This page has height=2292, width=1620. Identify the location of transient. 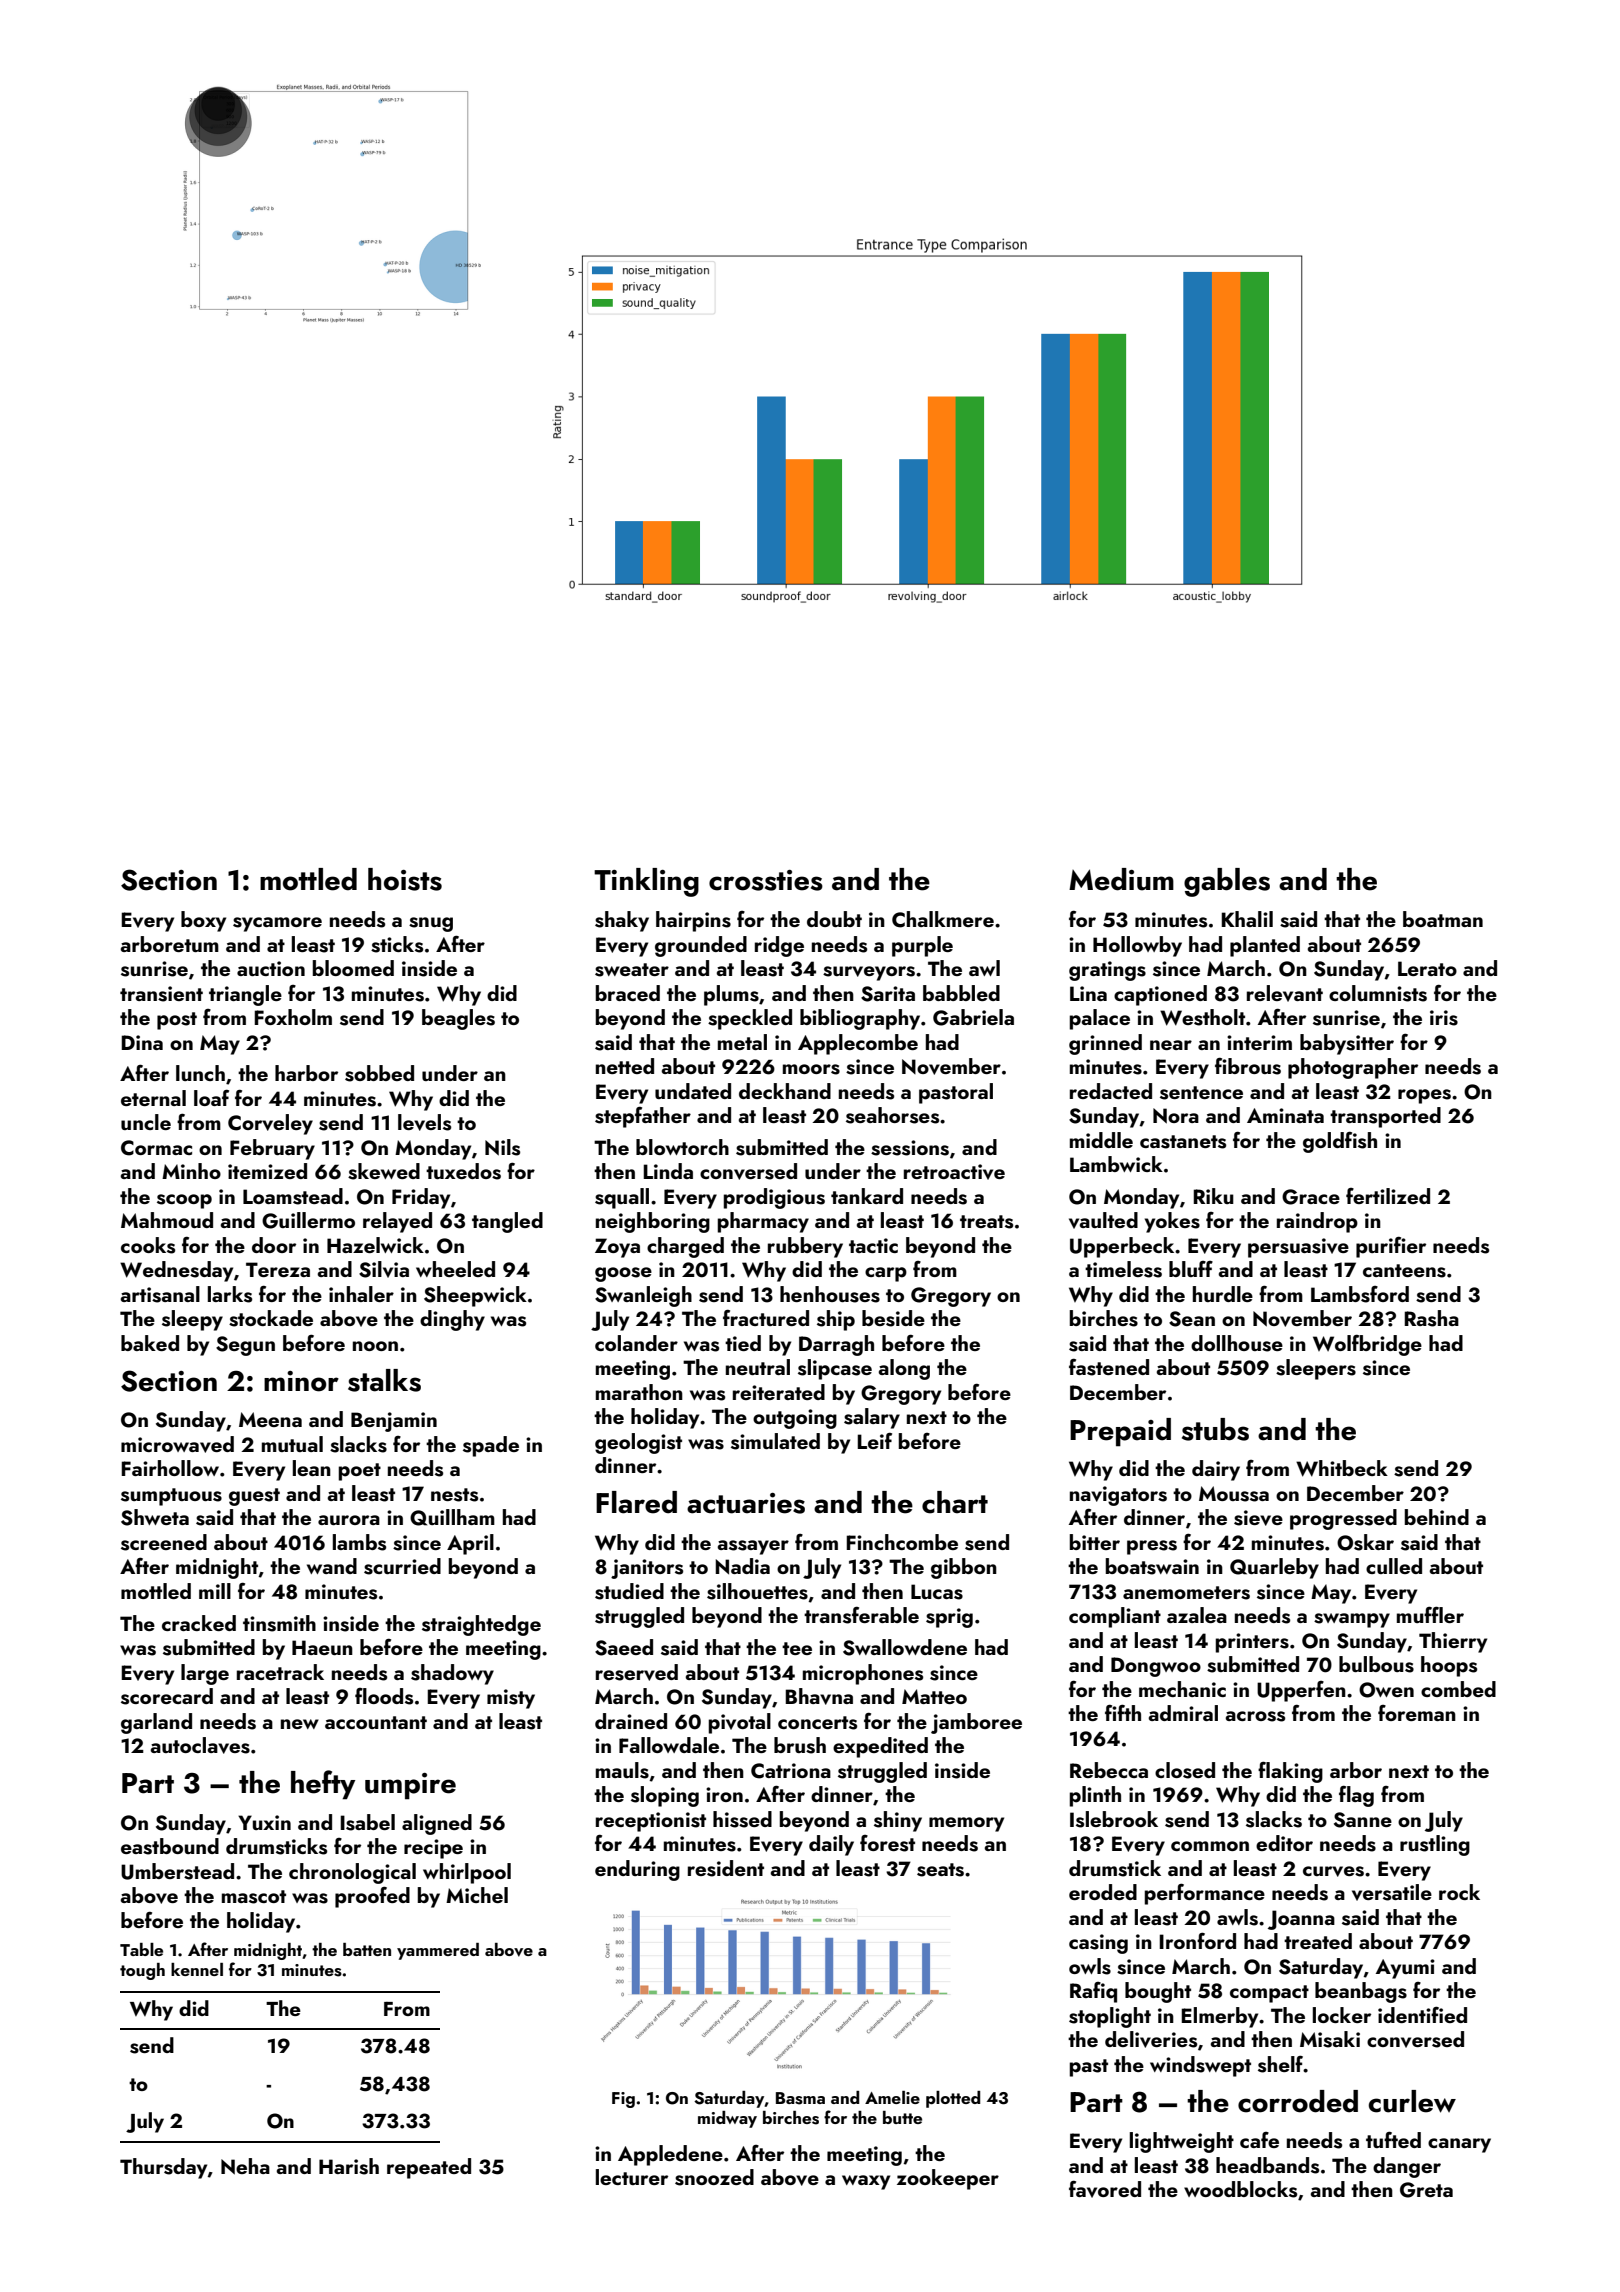
(161, 994).
